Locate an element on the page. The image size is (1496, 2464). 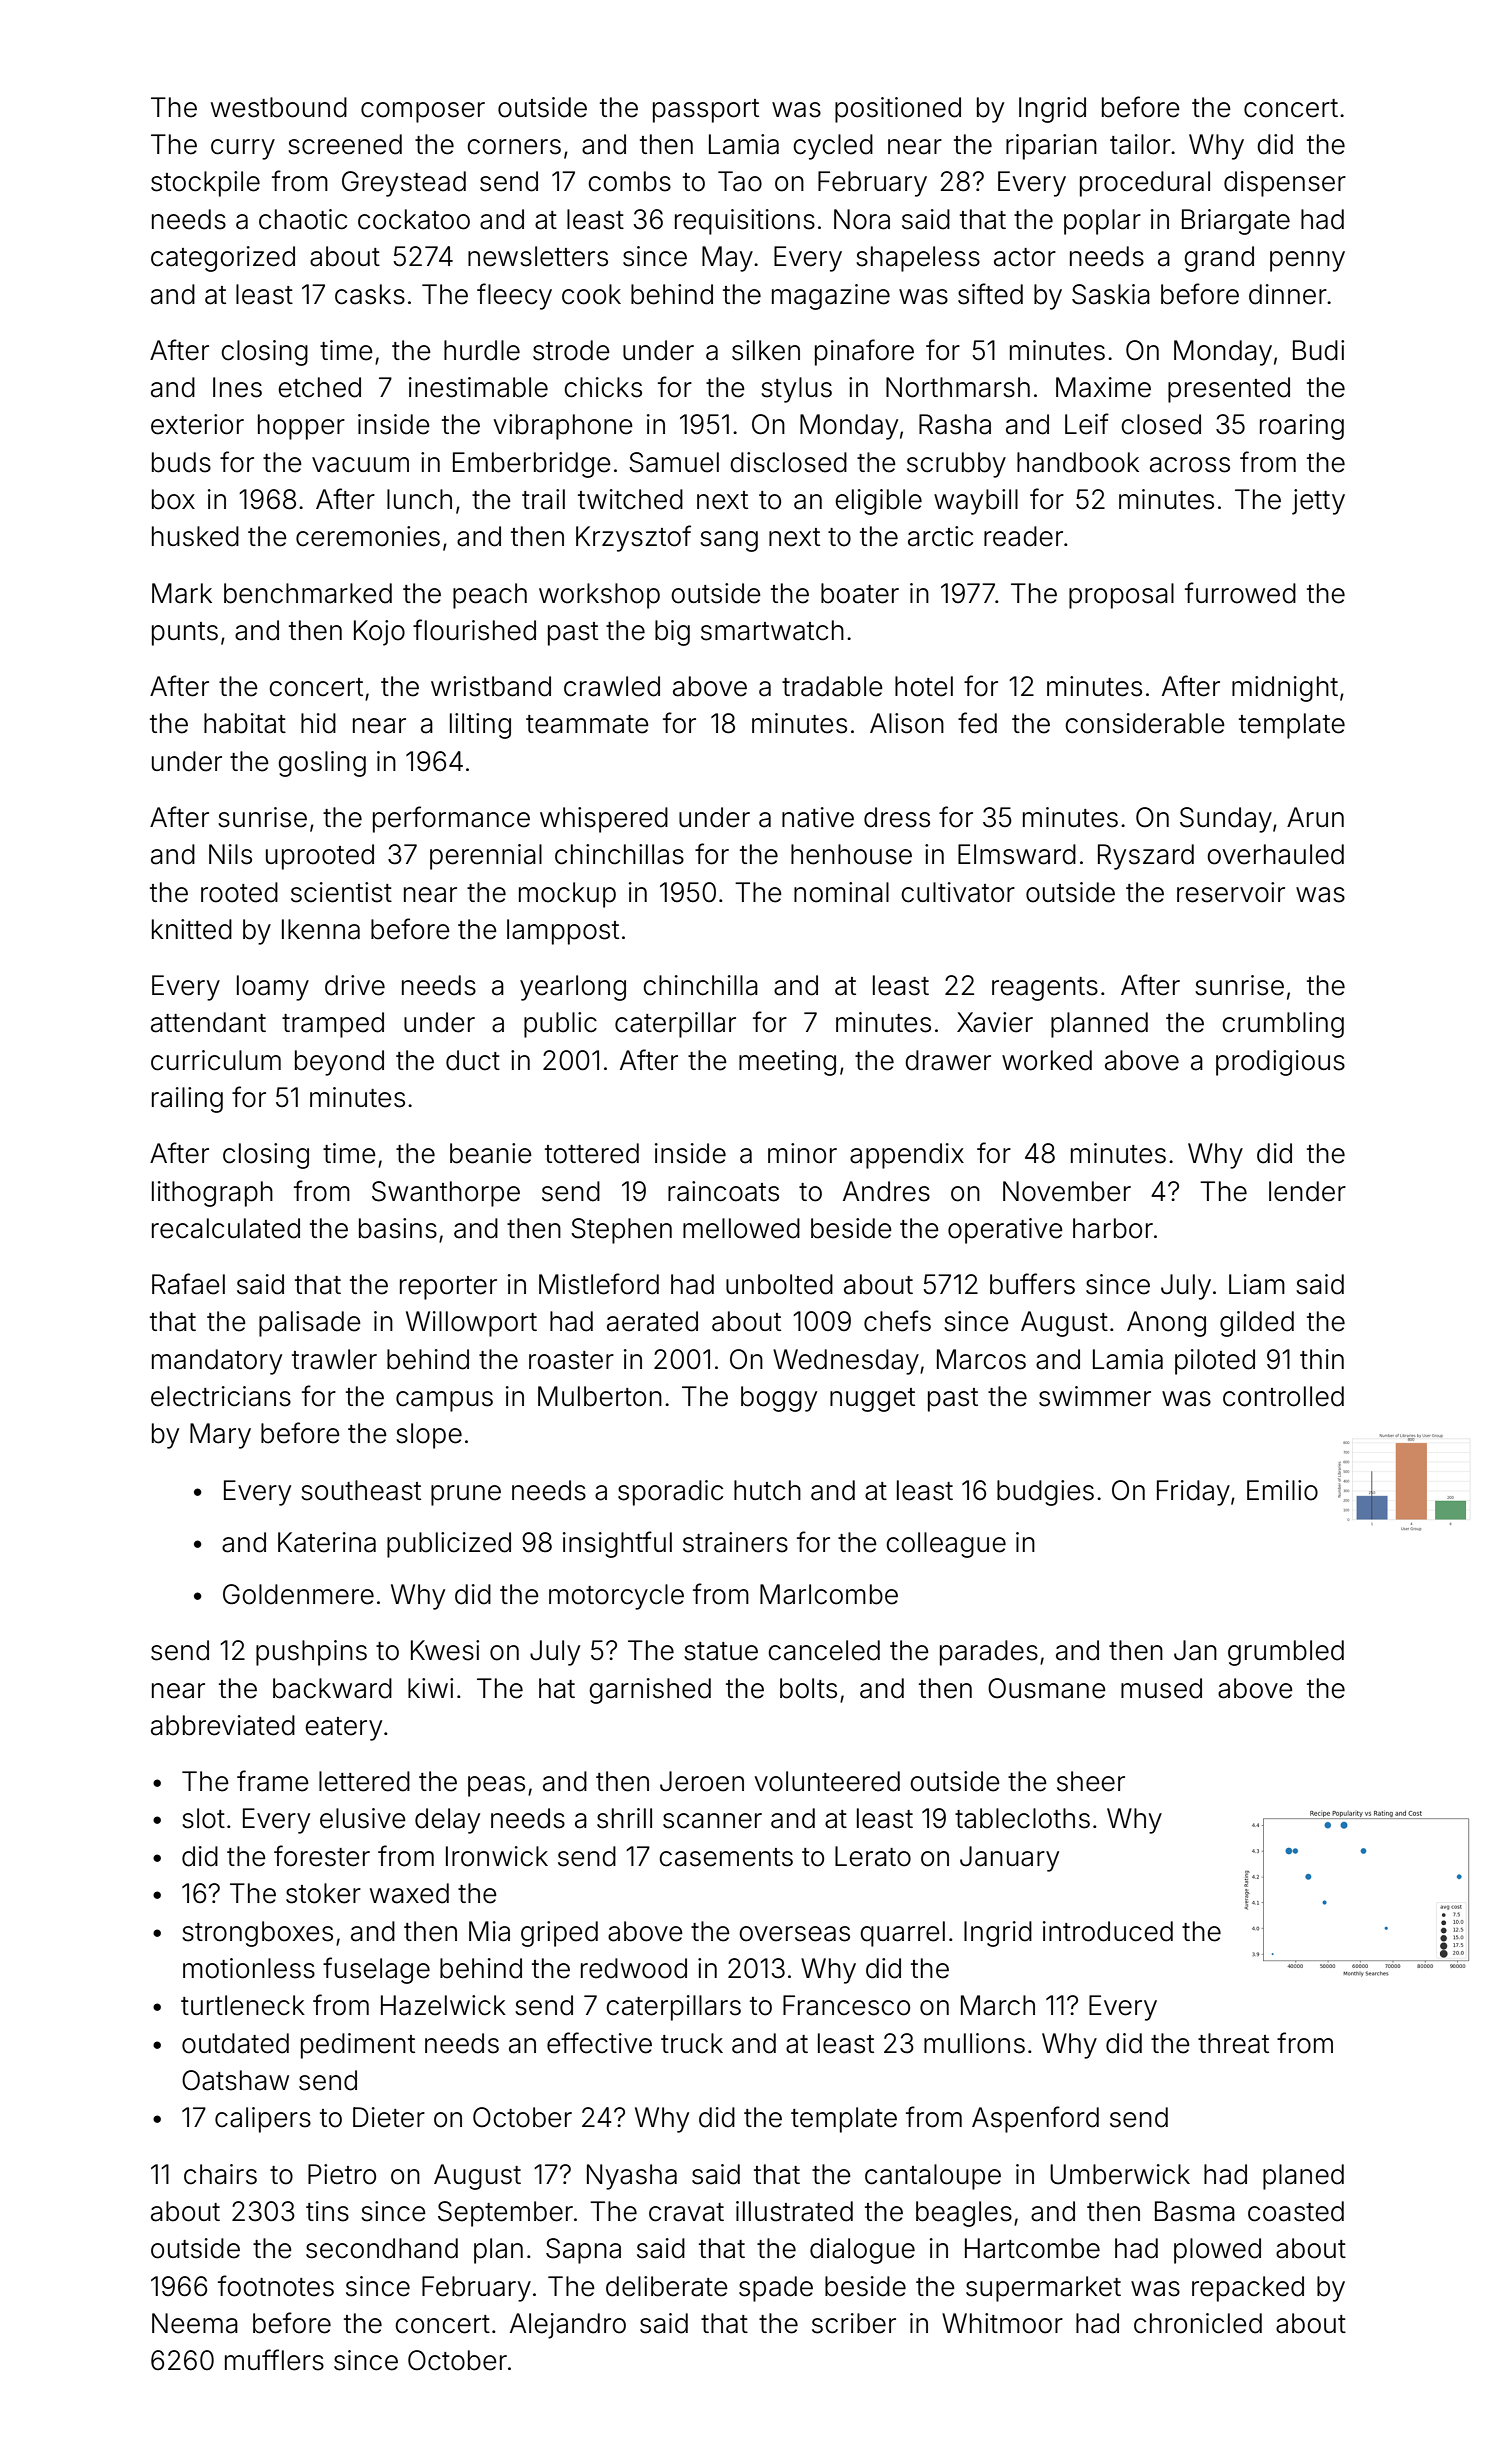
shrill is located at coordinates (624, 1818).
